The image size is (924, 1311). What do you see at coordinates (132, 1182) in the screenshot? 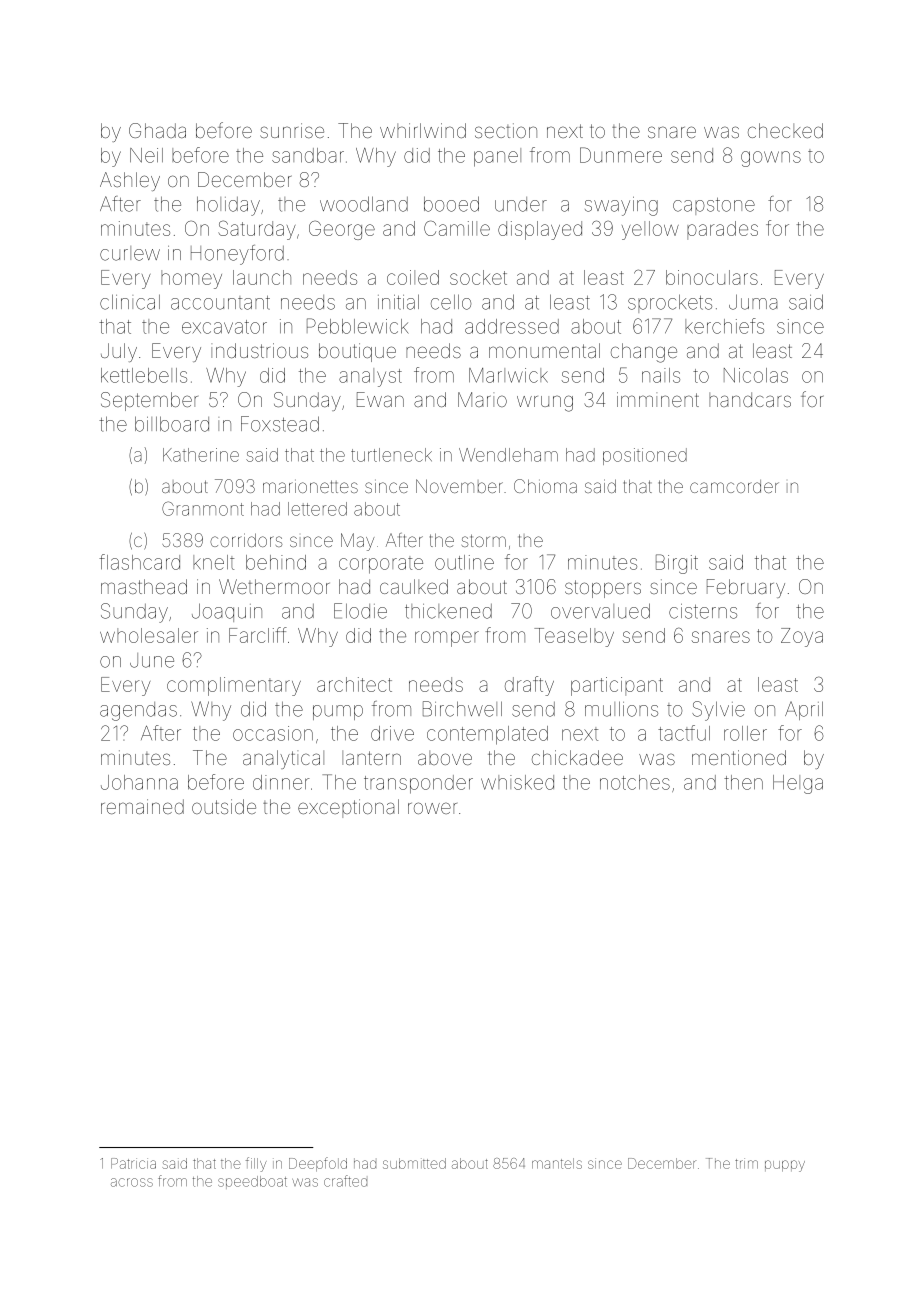
I see `across` at bounding box center [132, 1182].
